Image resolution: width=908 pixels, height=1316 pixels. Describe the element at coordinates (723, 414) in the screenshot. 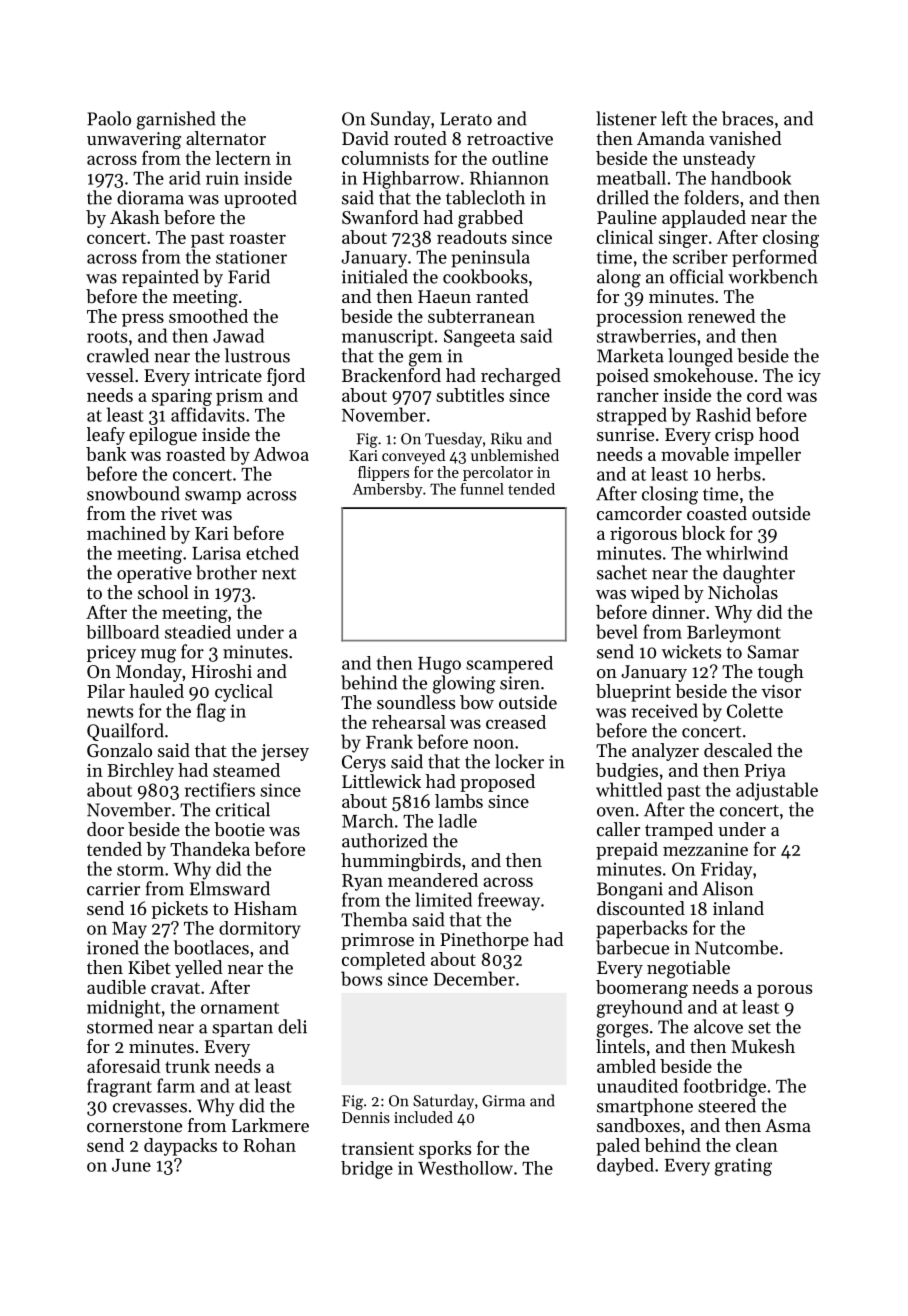

I see `Rashid` at that location.
